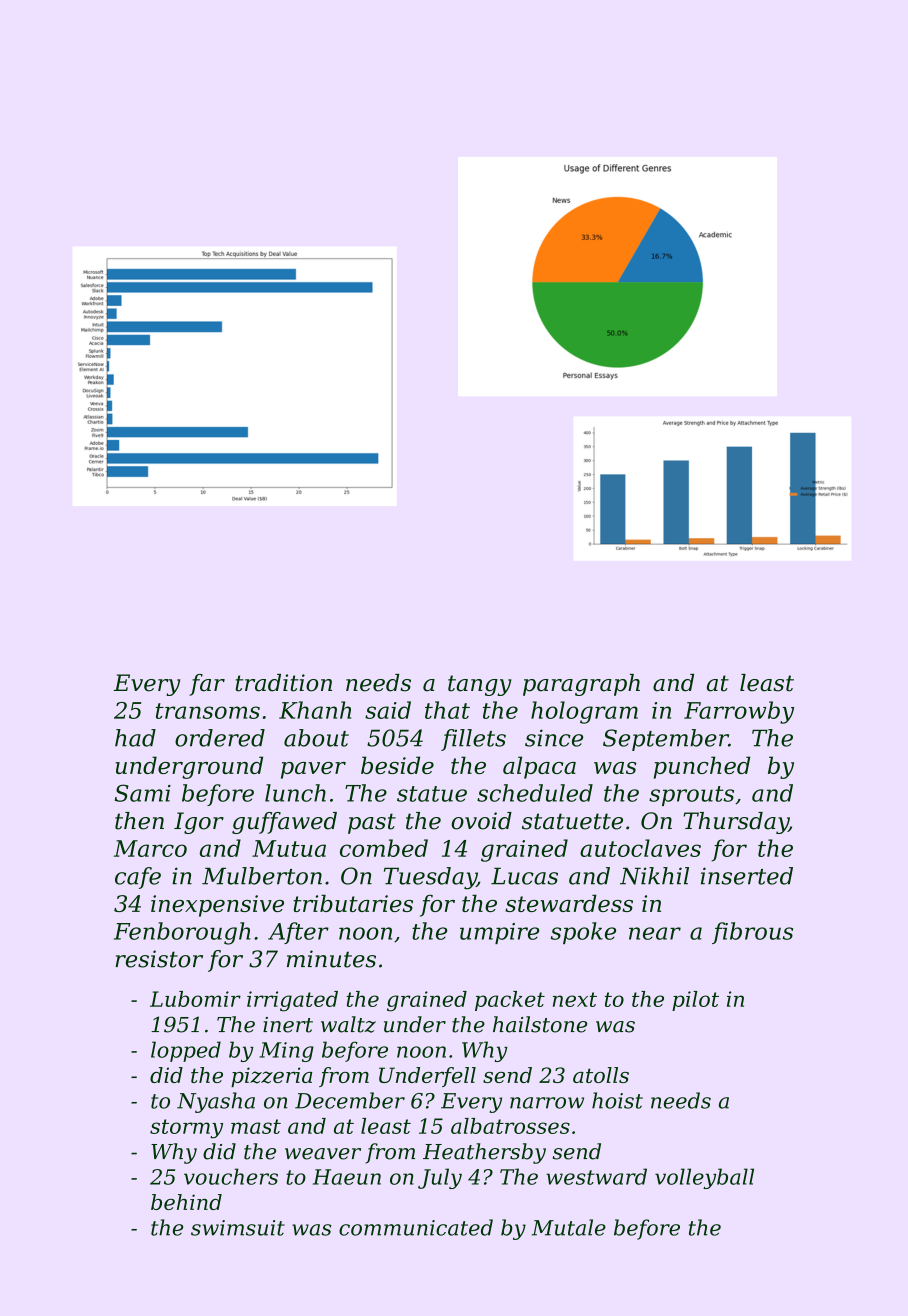 The width and height of the screenshot is (908, 1316). I want to click on tangy, so click(480, 685).
